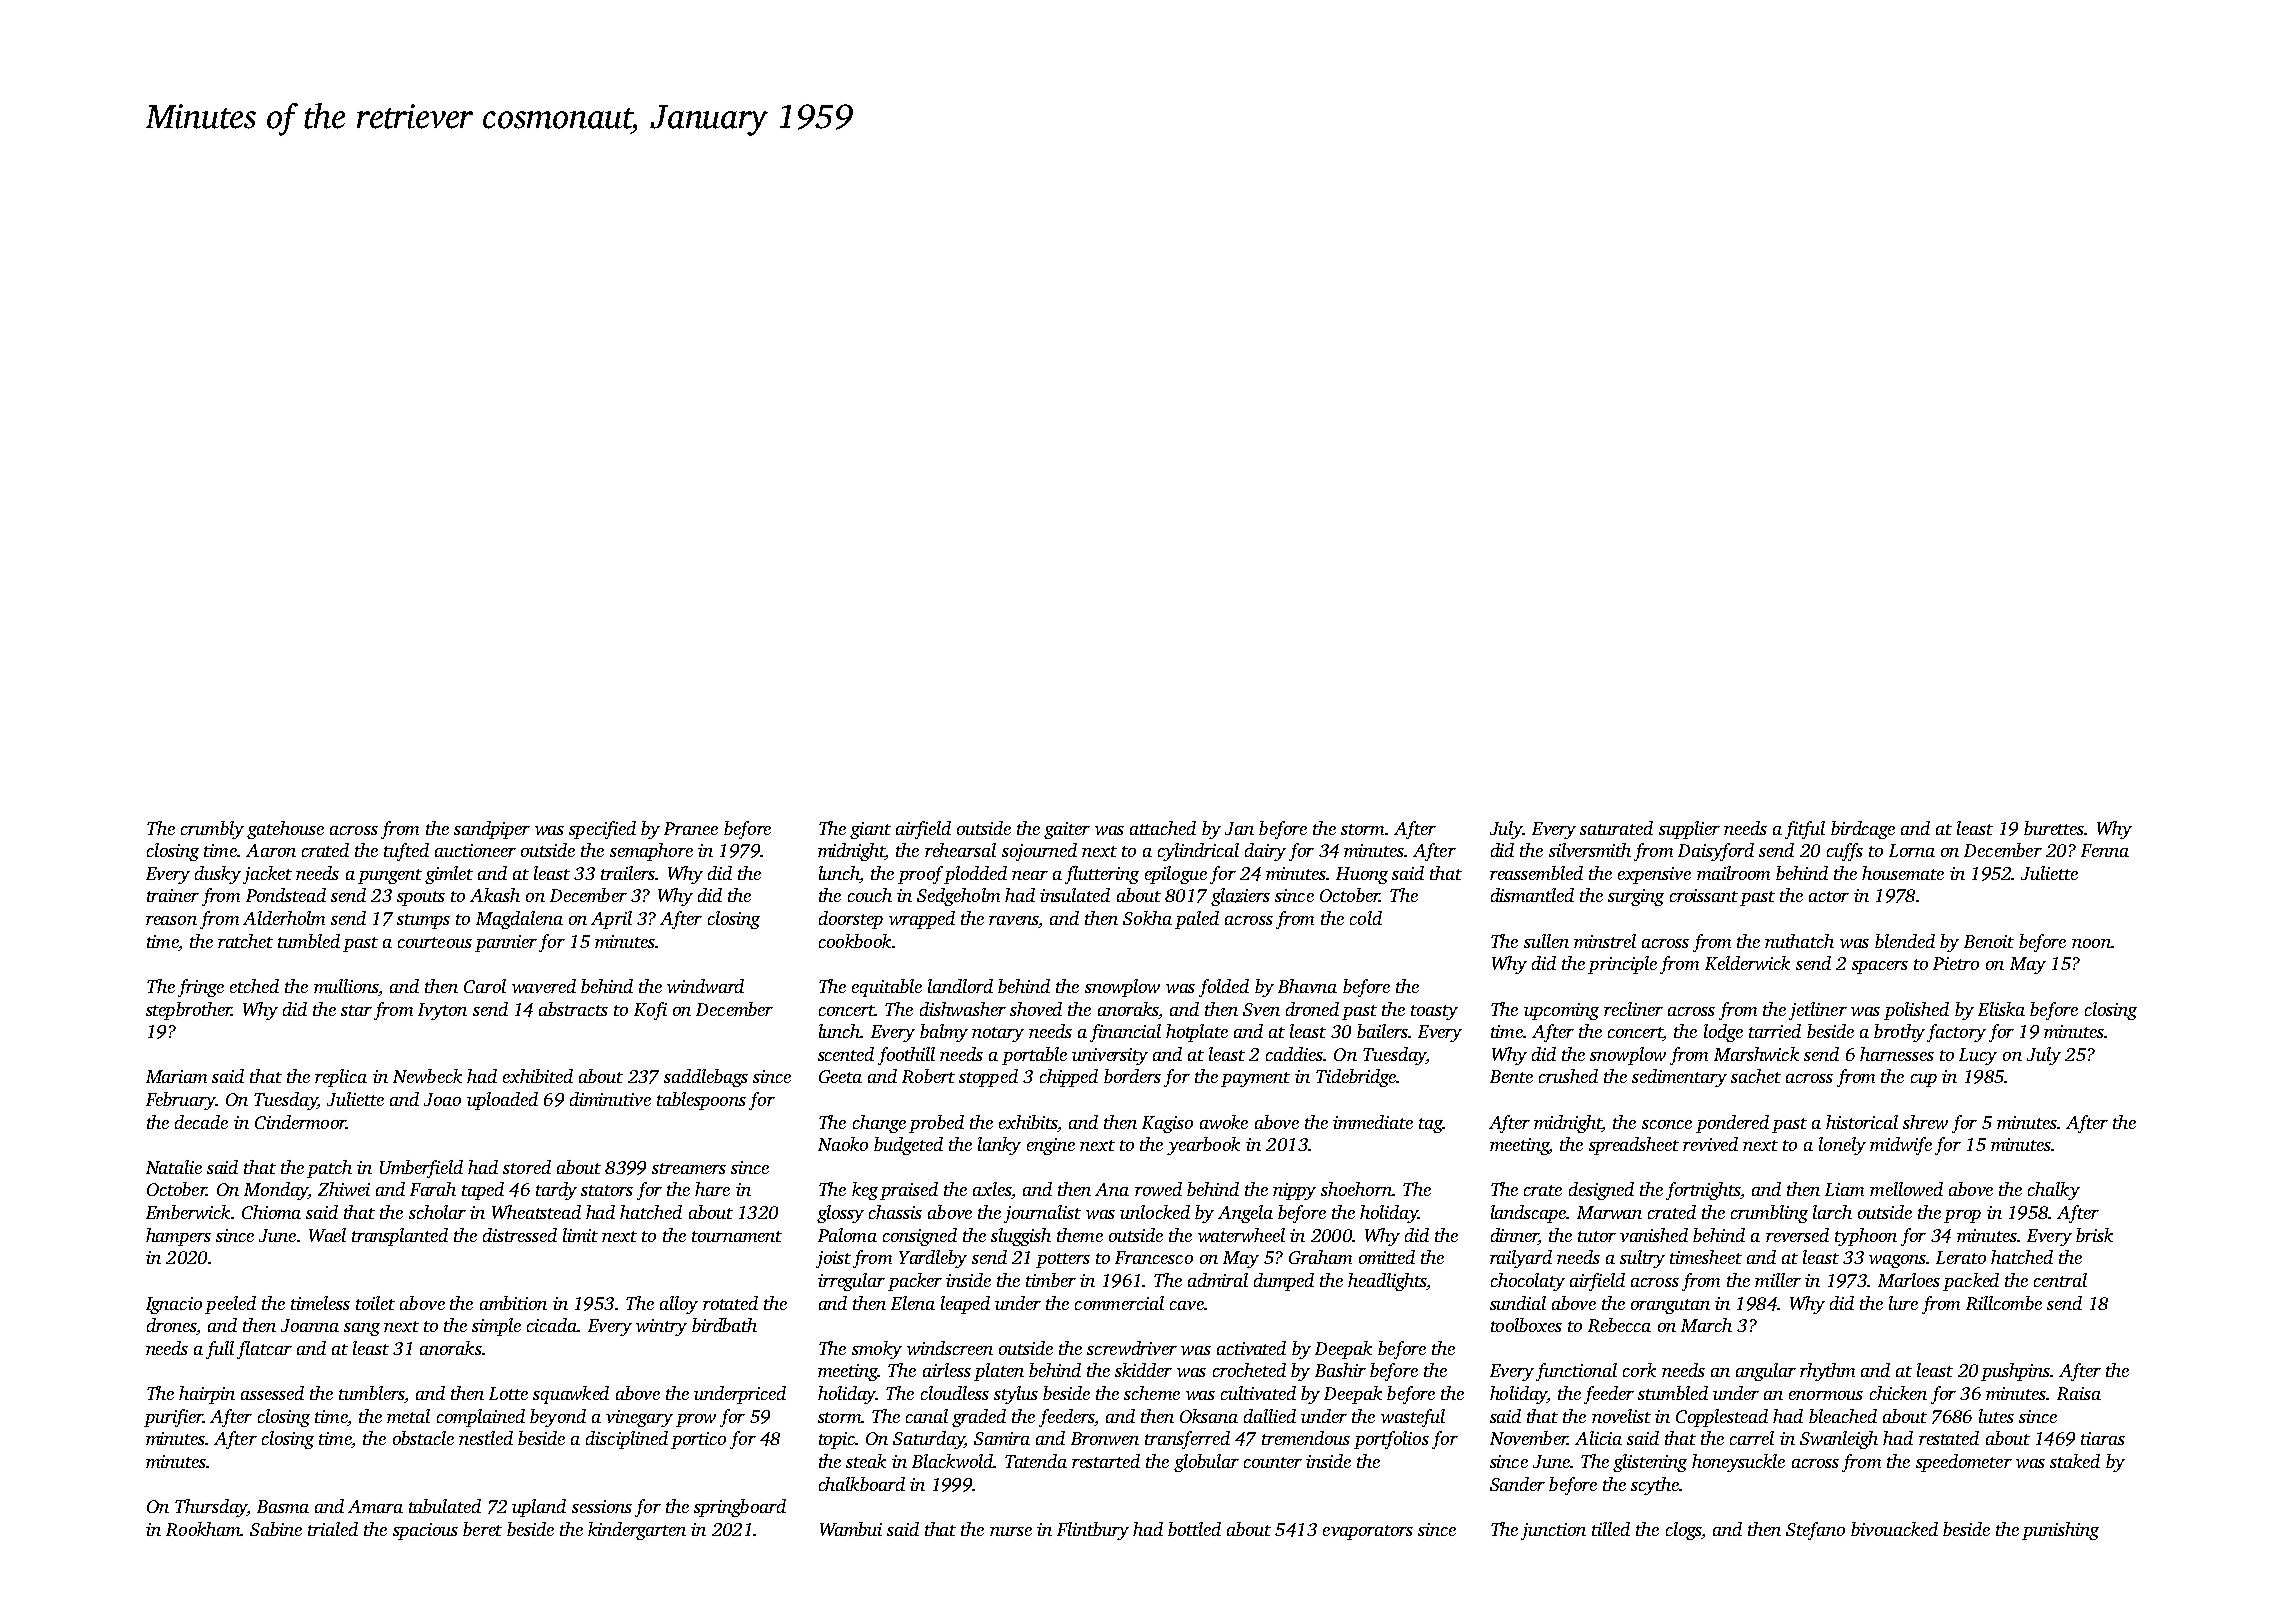  What do you see at coordinates (427, 1076) in the document?
I see `Newbeck` at bounding box center [427, 1076].
